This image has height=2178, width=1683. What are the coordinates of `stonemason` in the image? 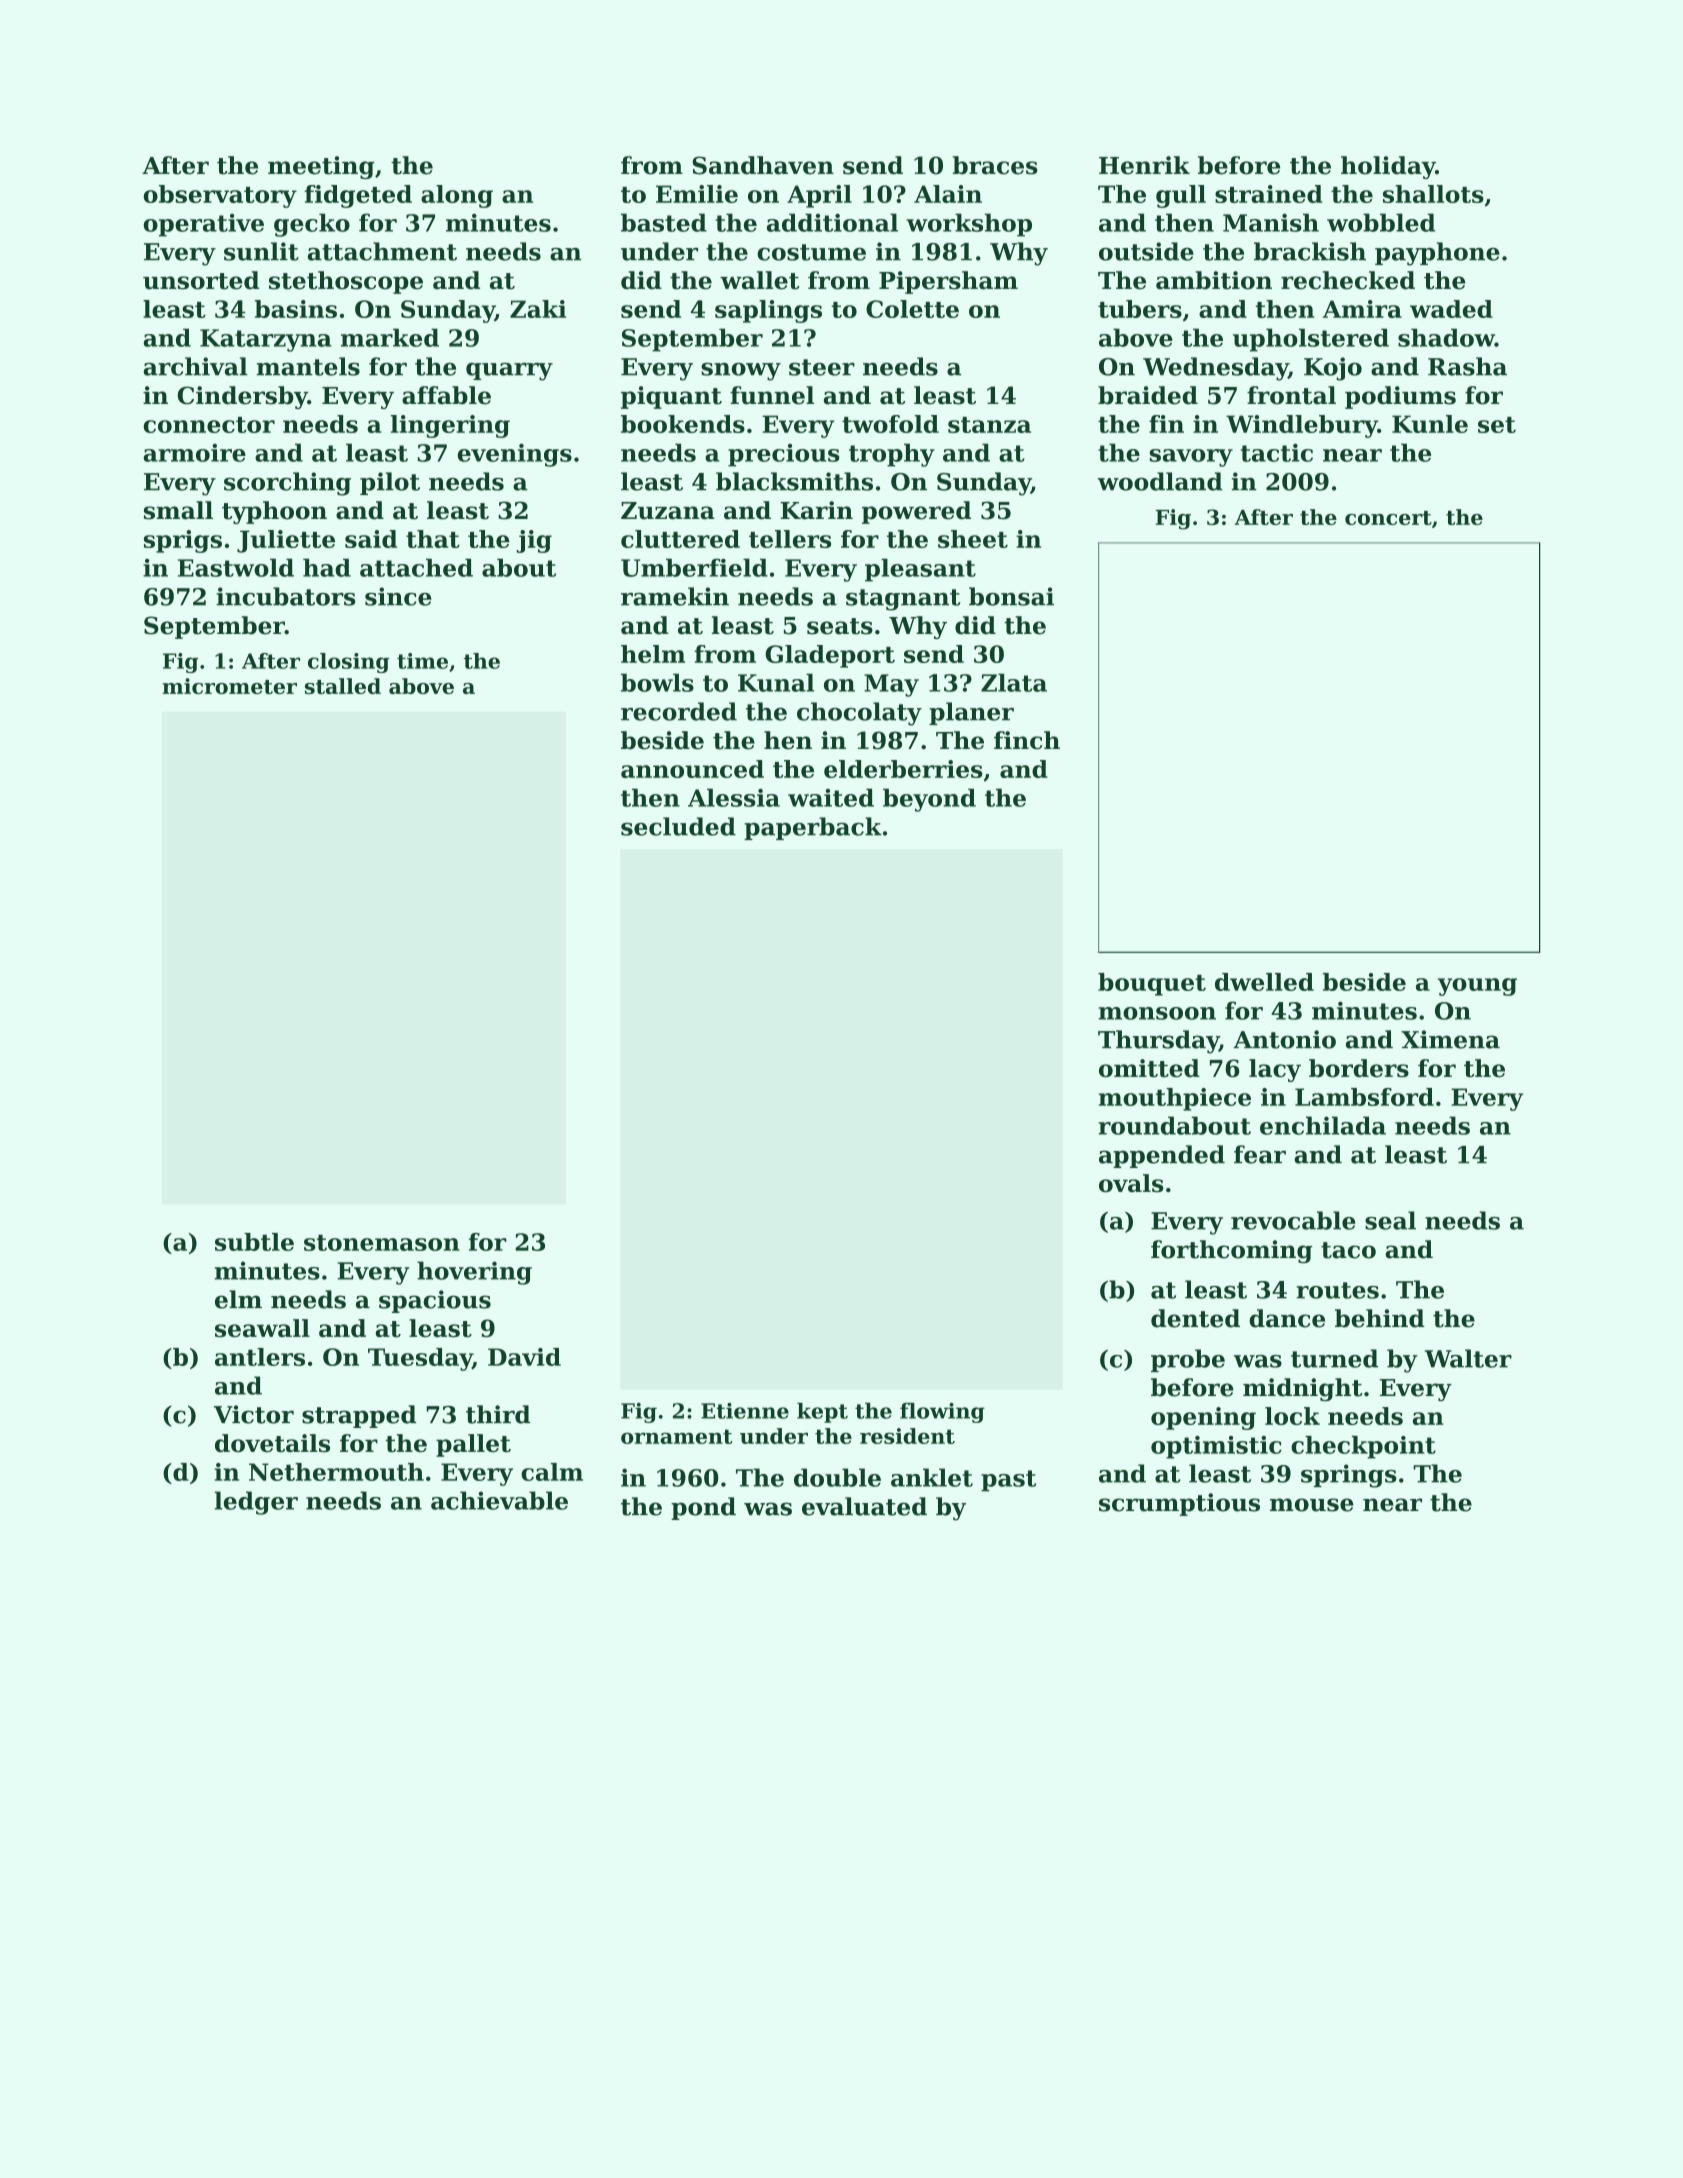 It's located at (382, 1242).
